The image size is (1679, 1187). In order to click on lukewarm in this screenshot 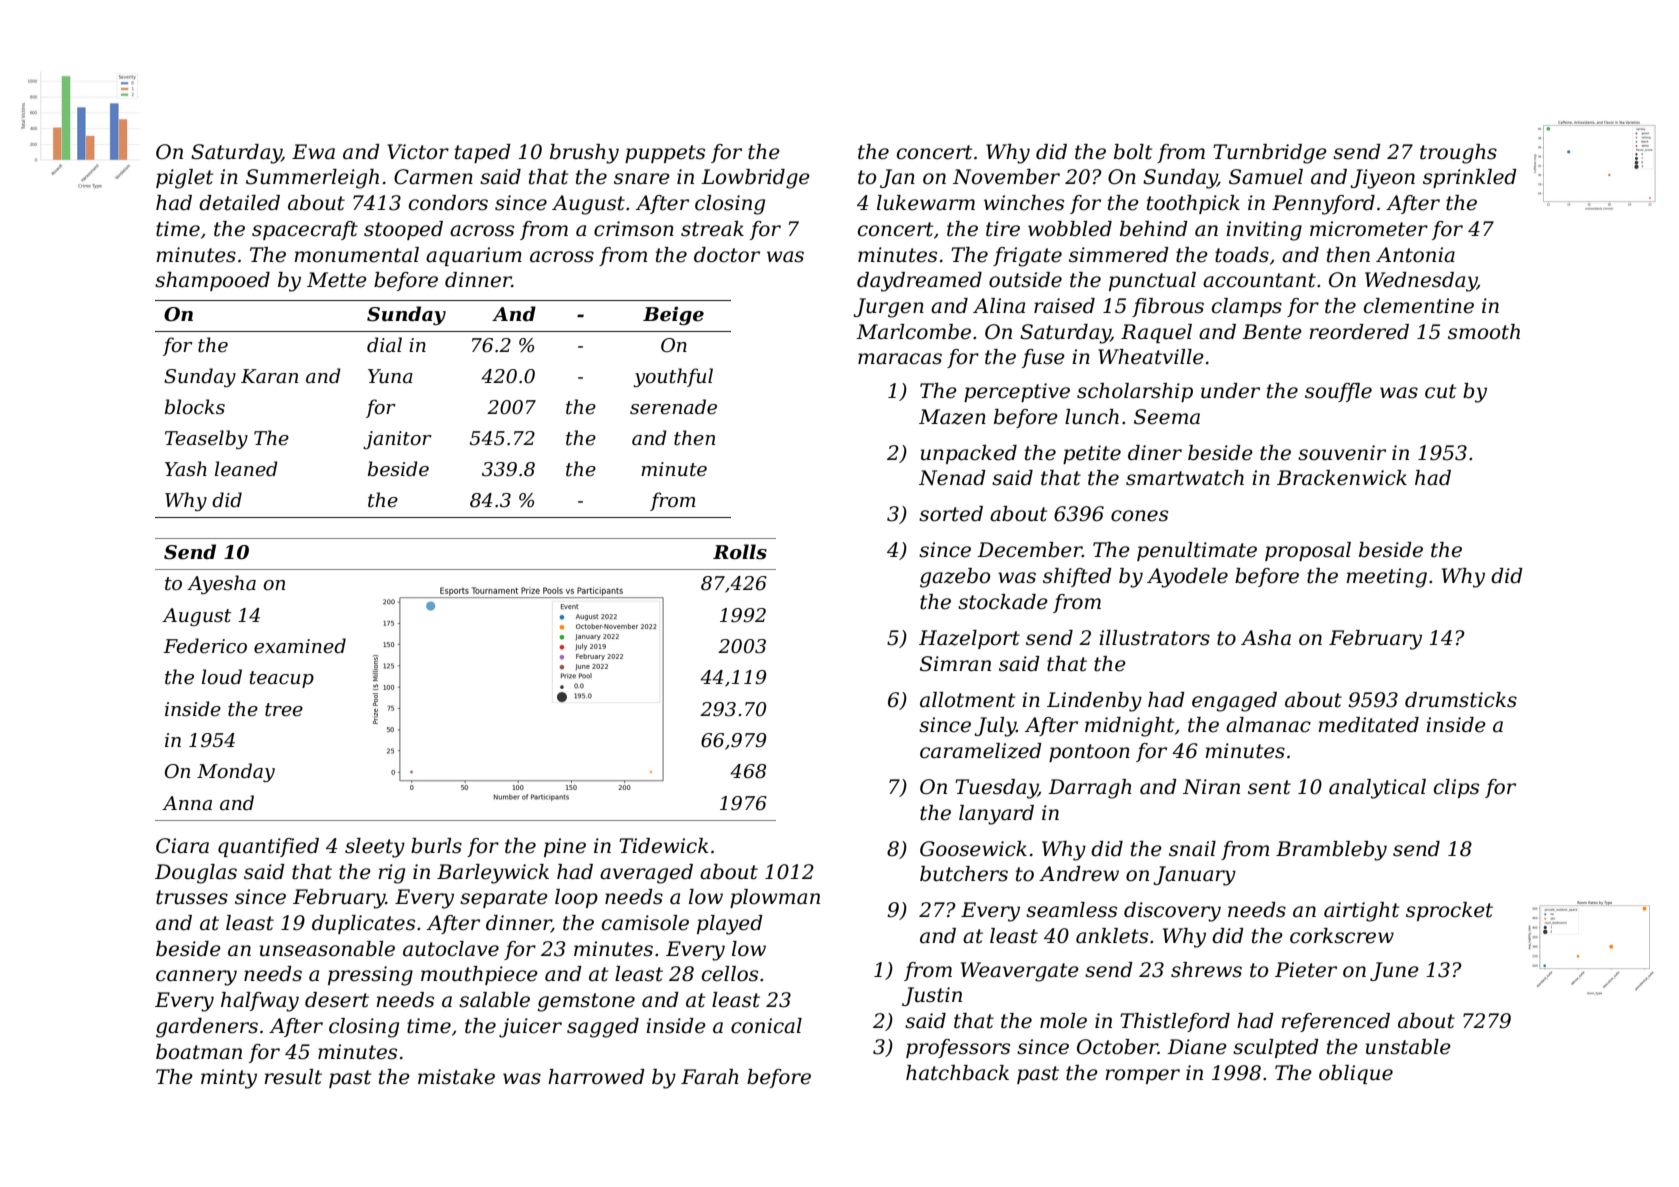, I will do `click(926, 203)`.
